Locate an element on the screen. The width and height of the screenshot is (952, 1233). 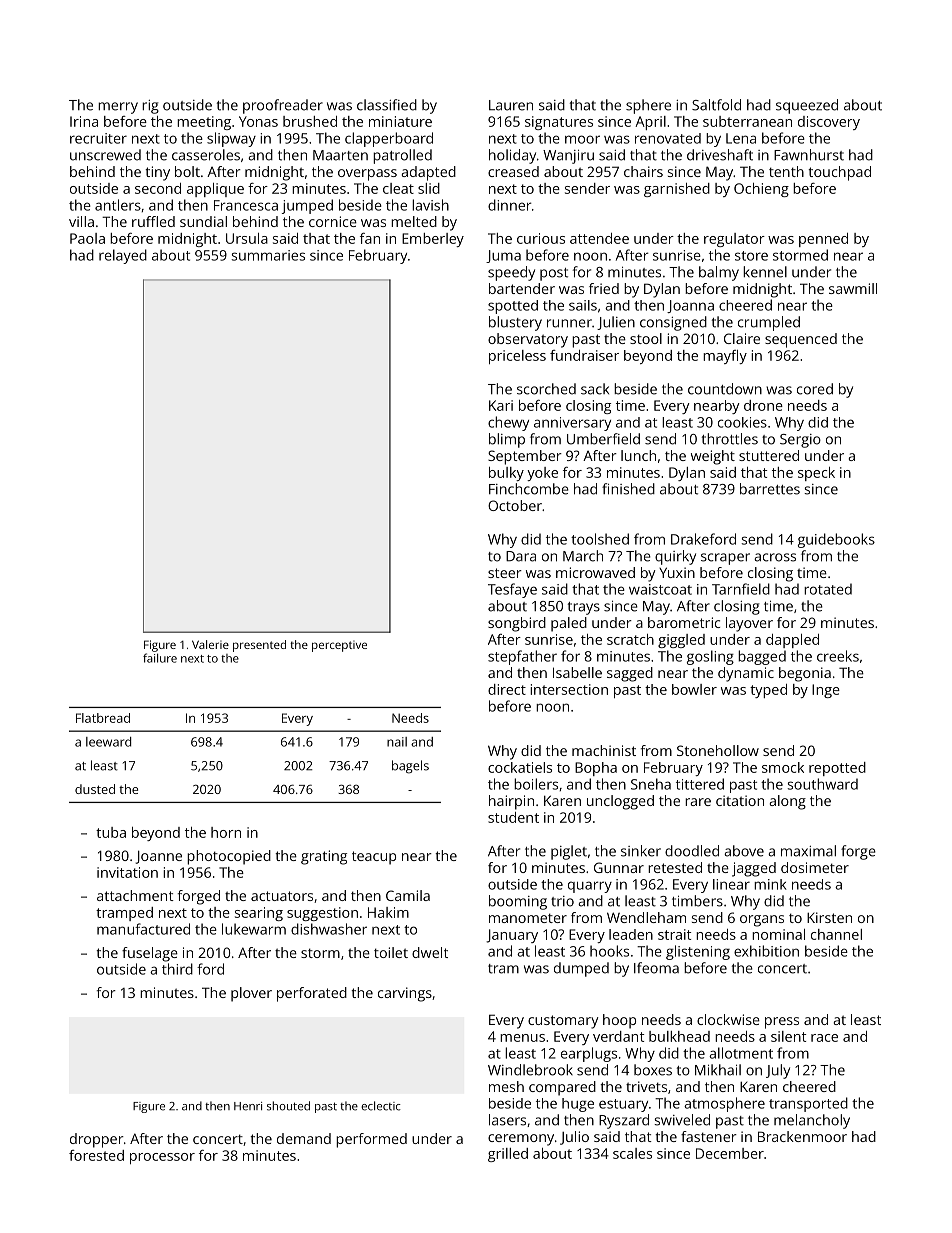
sawmill is located at coordinates (853, 288).
